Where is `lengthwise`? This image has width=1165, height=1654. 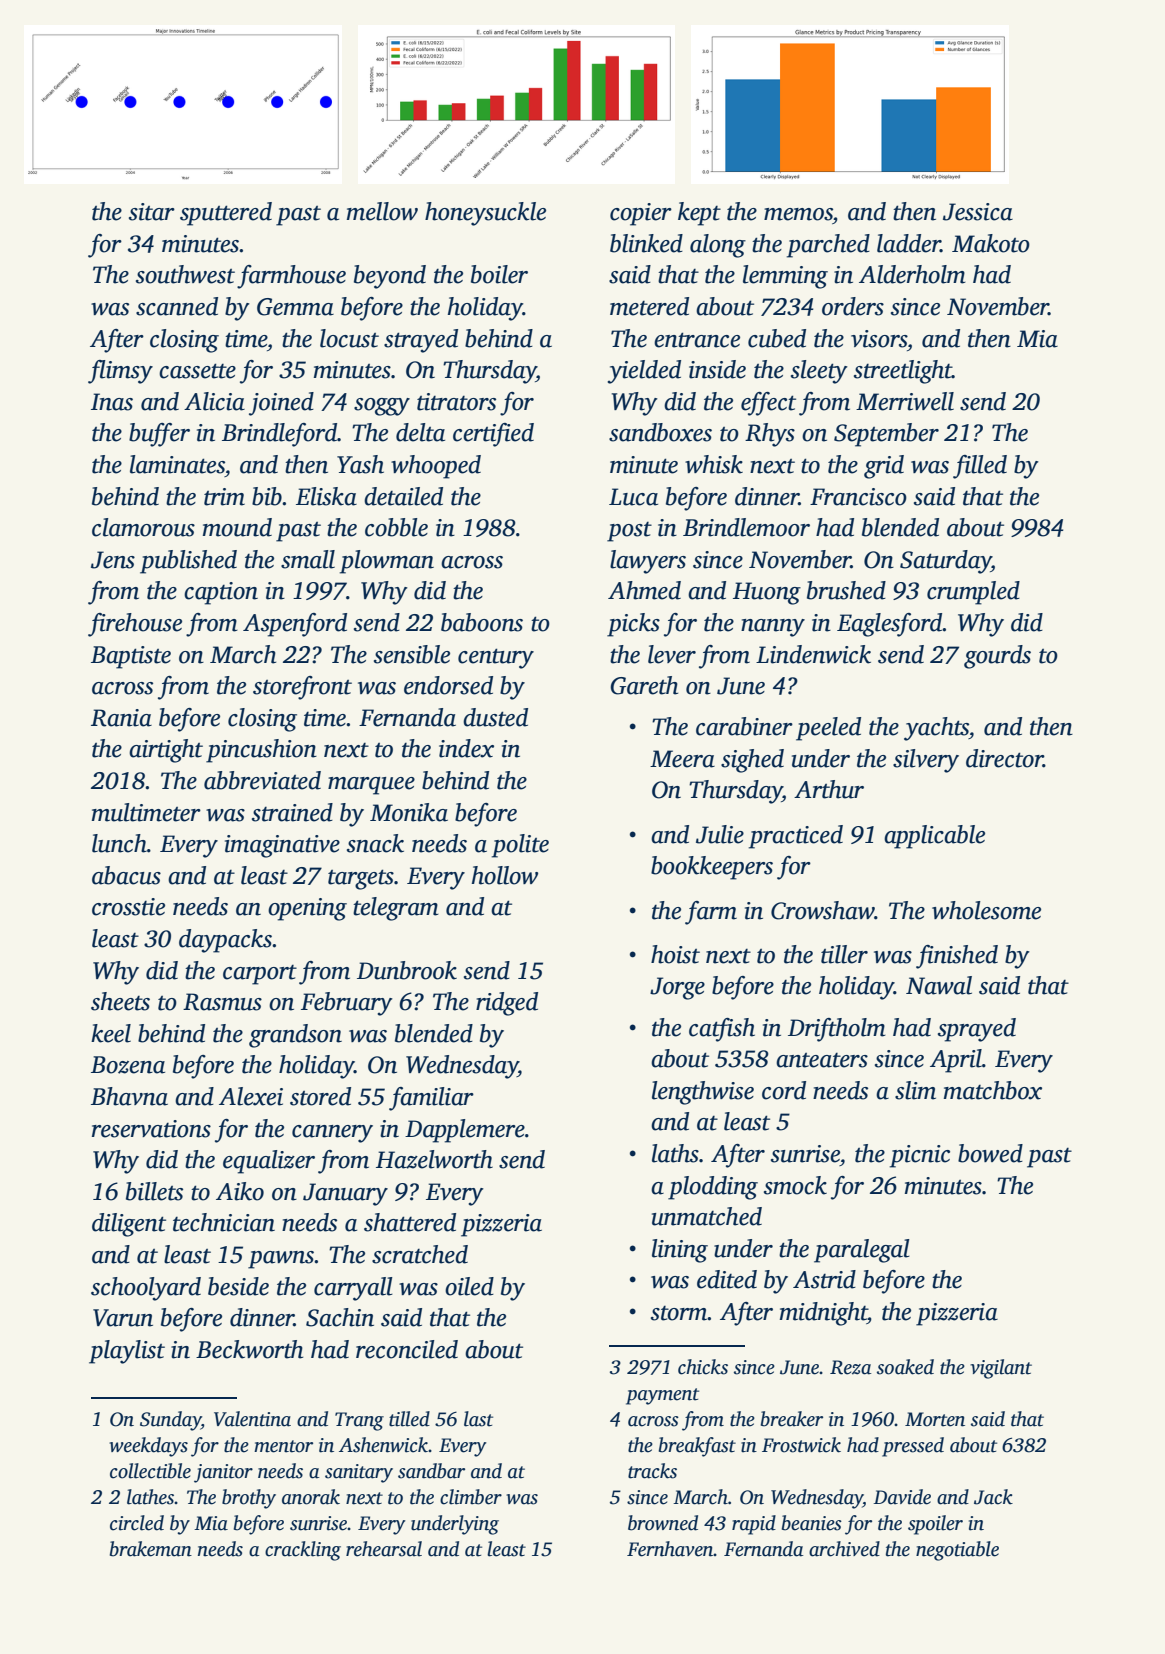 lengthwise is located at coordinates (703, 1093).
